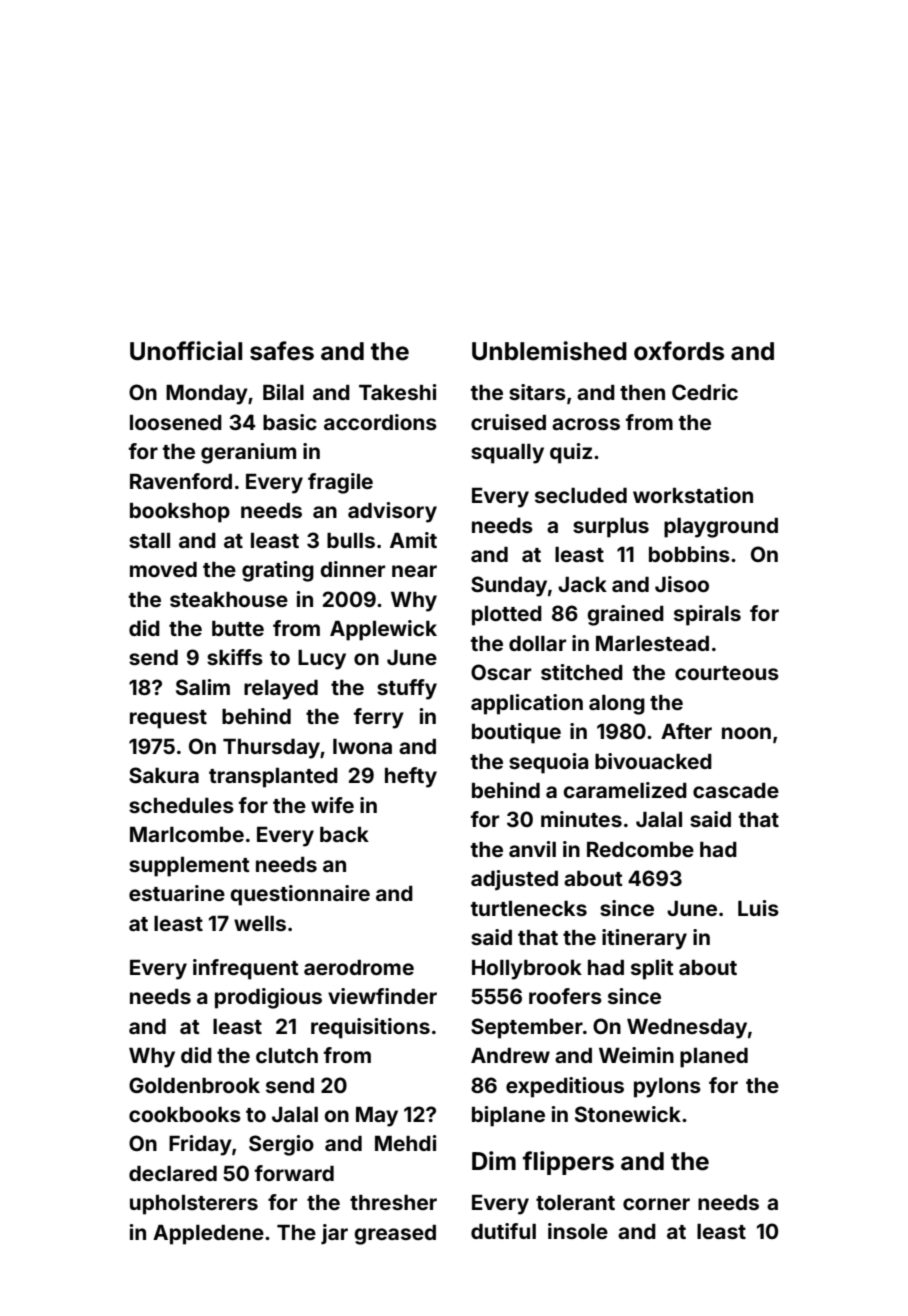  Describe the element at coordinates (168, 719) in the page. I see `request` at that location.
